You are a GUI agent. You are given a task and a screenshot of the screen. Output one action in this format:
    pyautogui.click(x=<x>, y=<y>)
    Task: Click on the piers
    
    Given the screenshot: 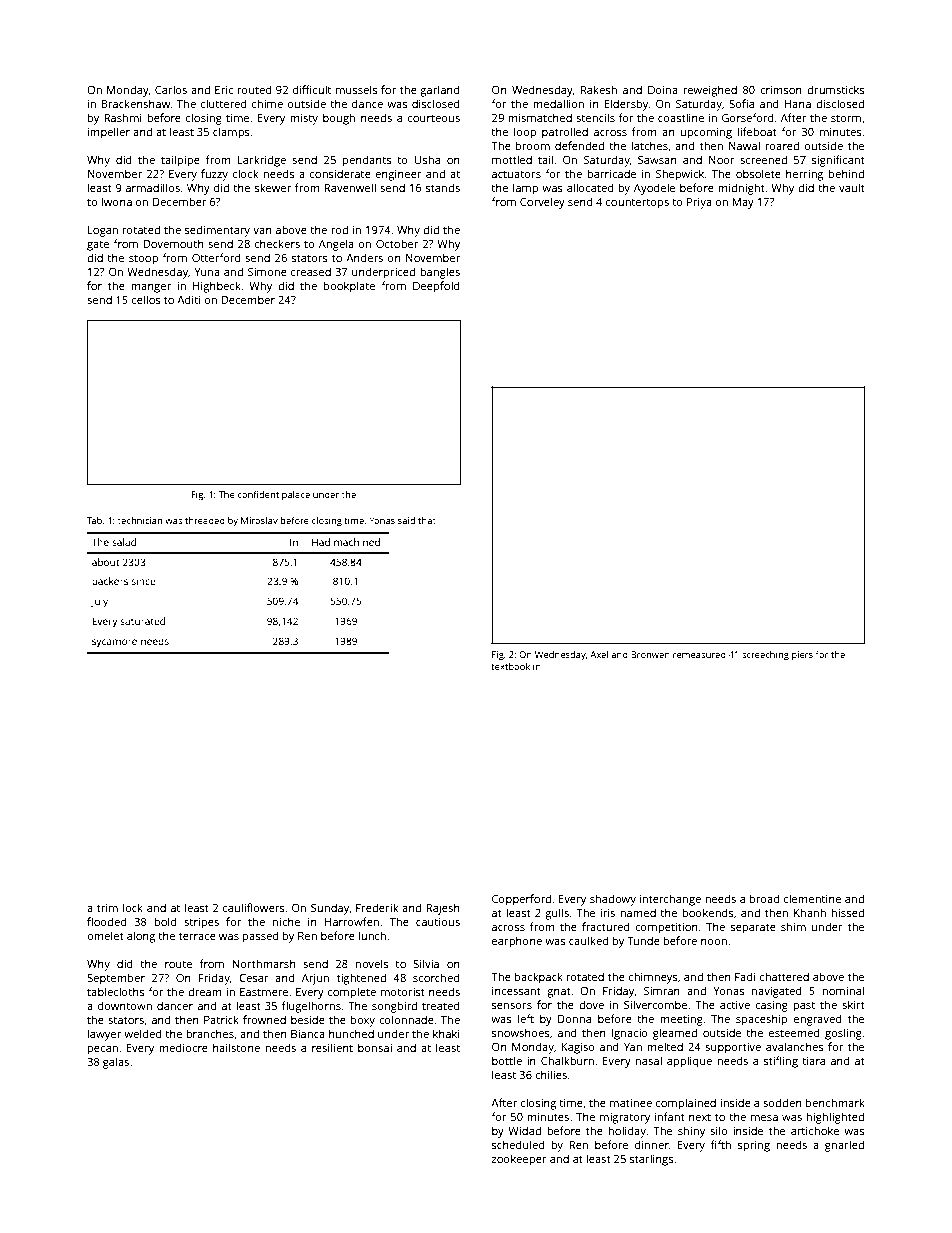 What is the action you would take?
    pyautogui.click(x=802, y=655)
